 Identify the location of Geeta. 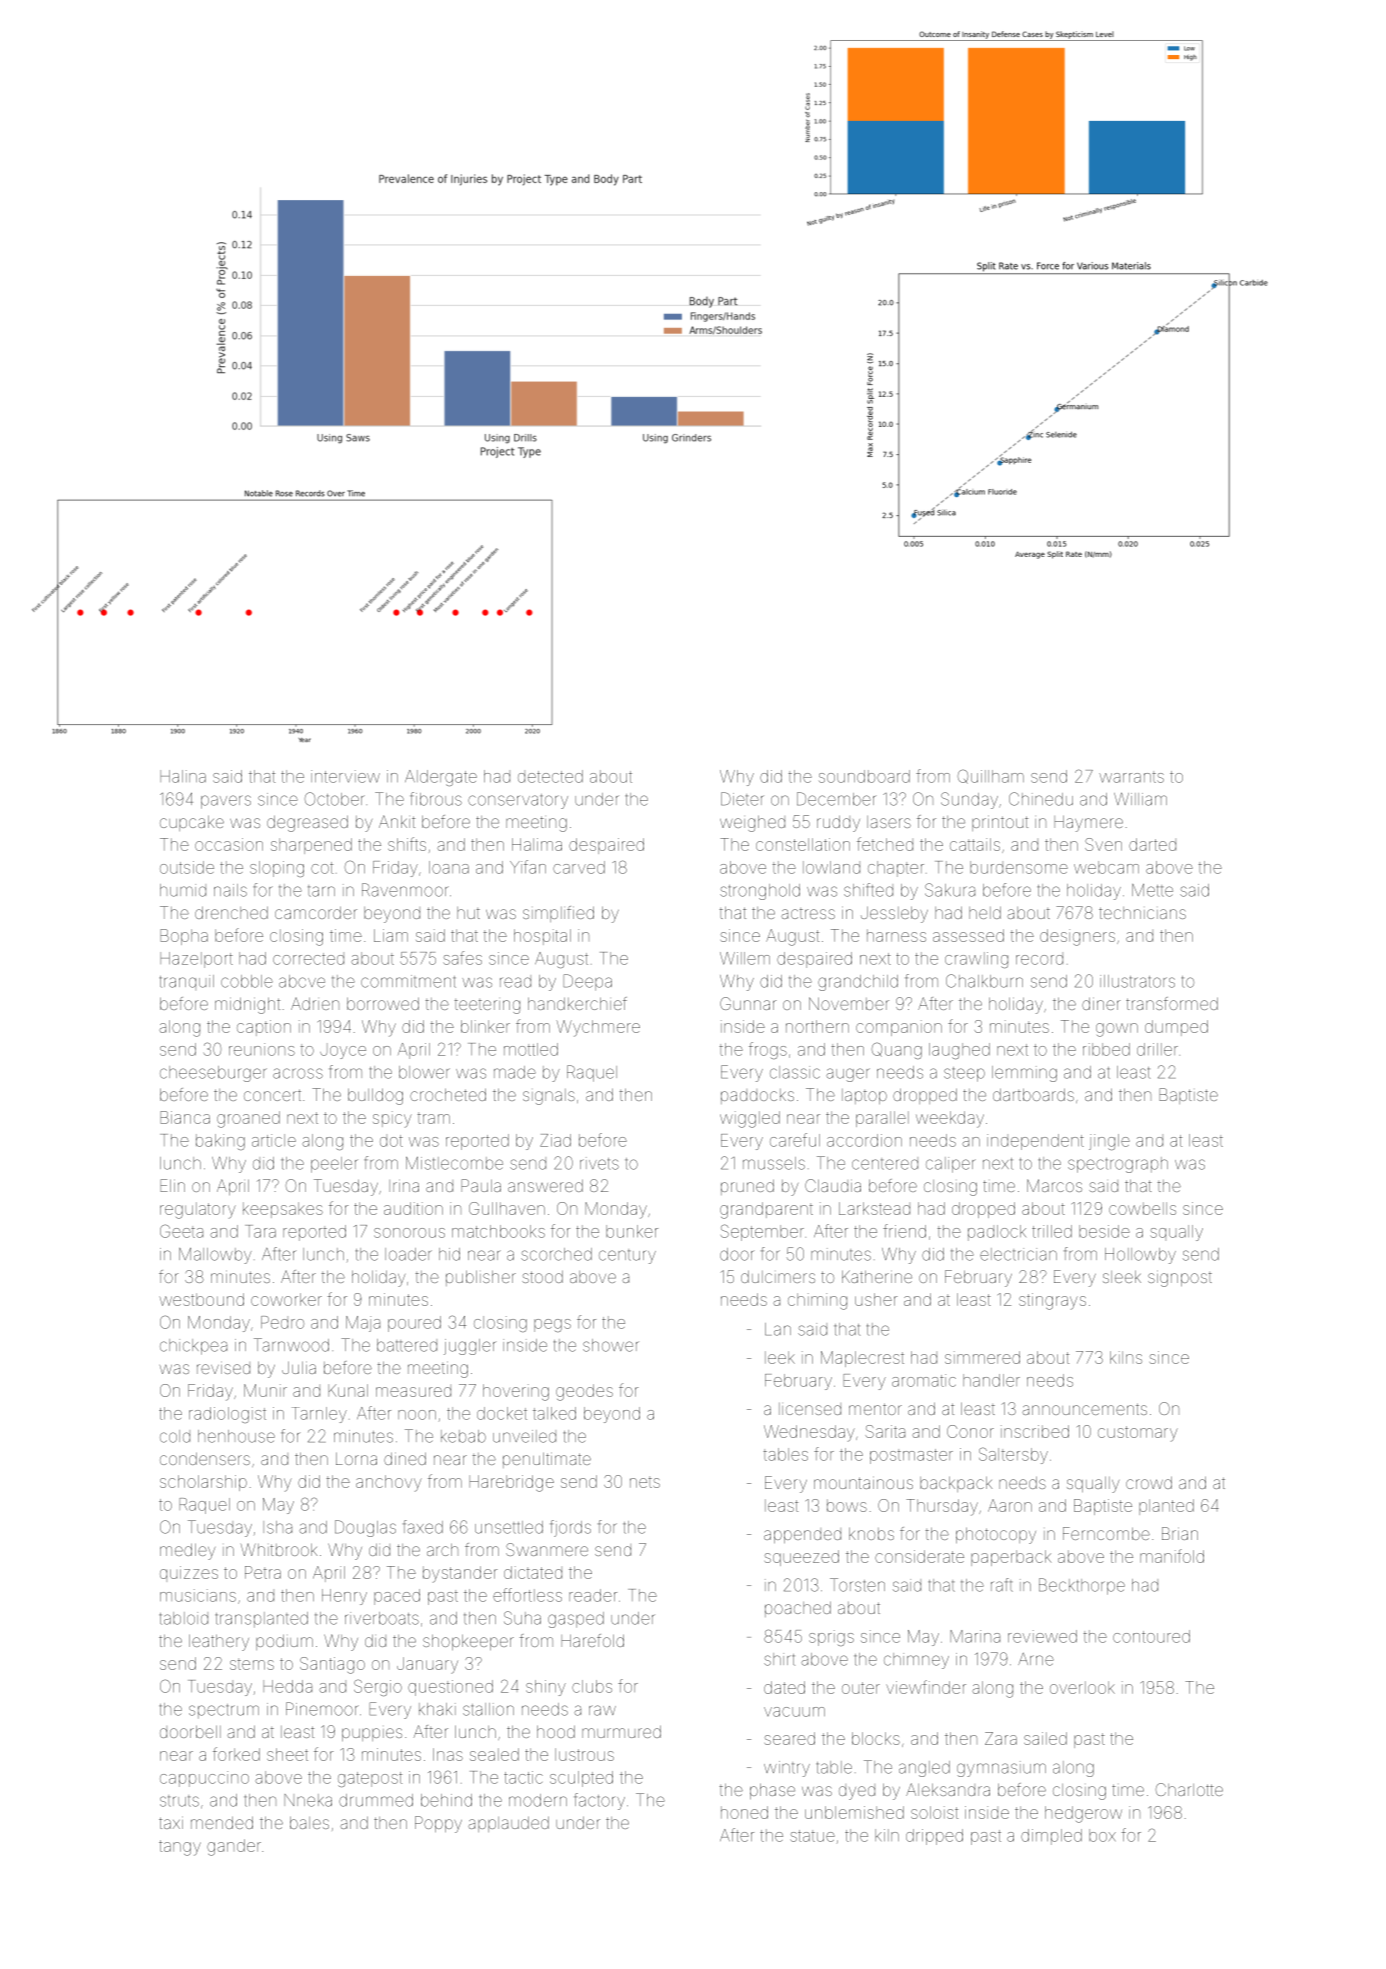
(181, 1231).
